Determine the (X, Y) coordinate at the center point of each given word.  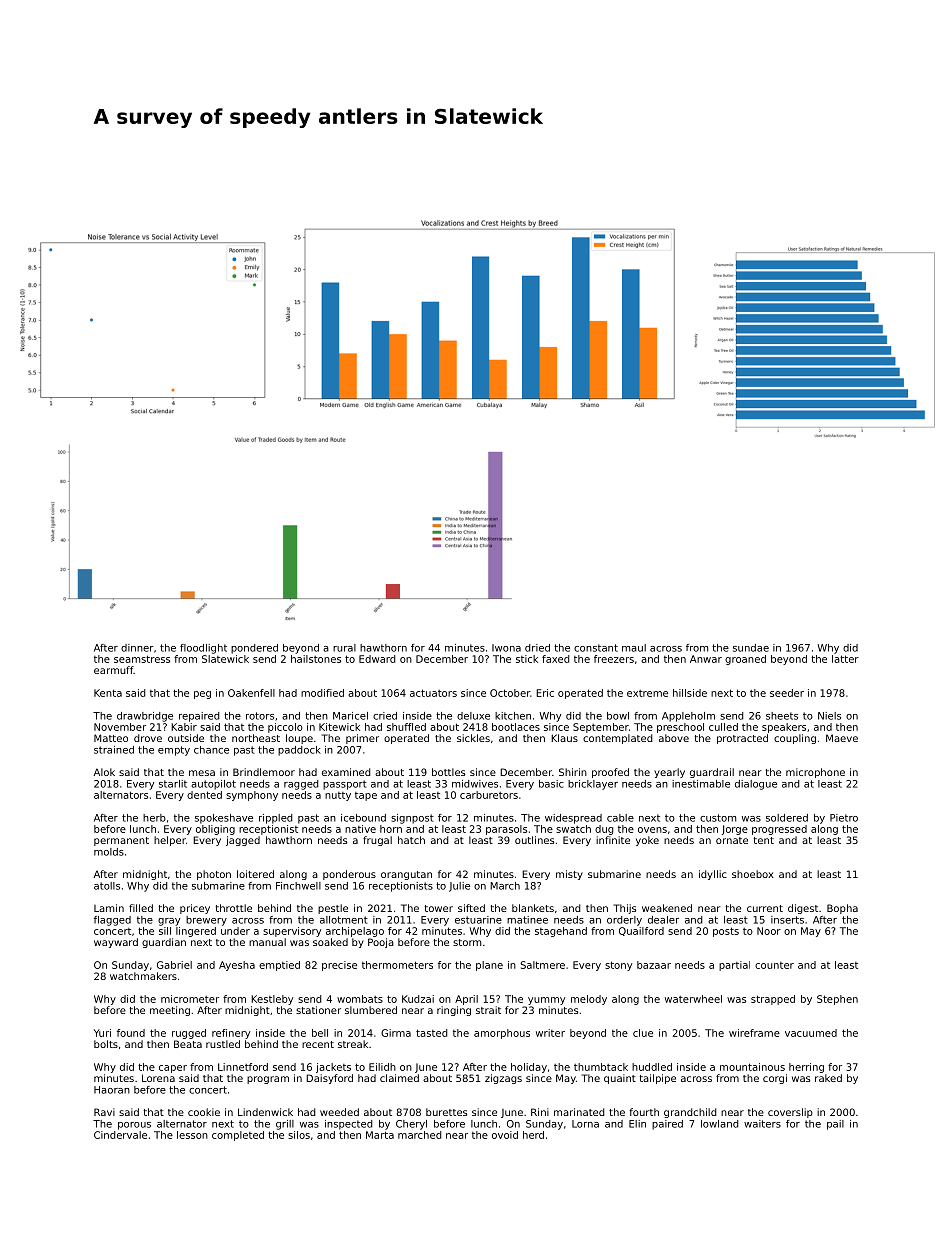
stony (618, 966)
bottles (448, 772)
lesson (192, 1135)
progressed (779, 830)
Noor (769, 931)
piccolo (285, 728)
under (235, 931)
